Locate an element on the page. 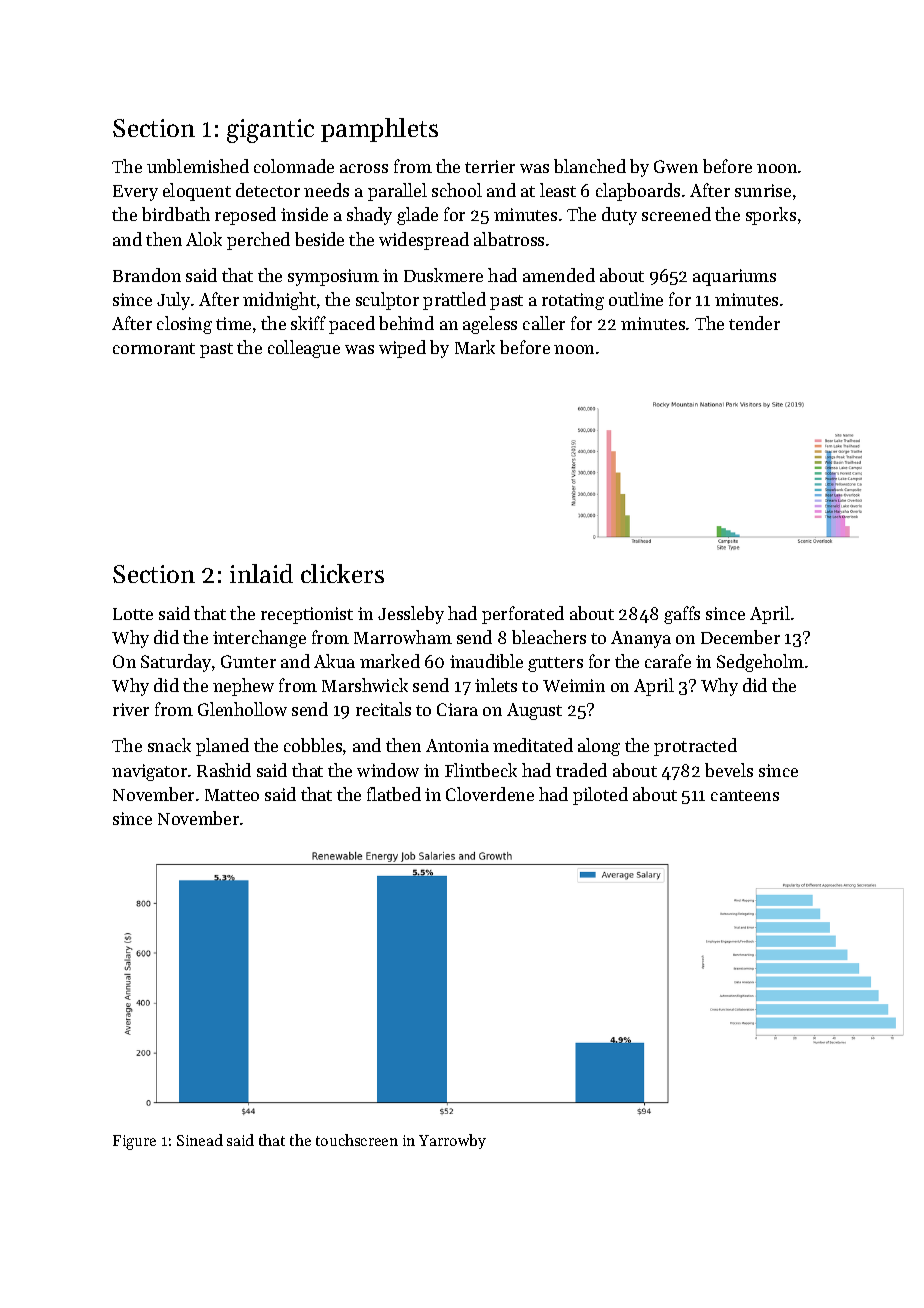 This image has width=924, height=1308. inaudible is located at coordinates (486, 661).
